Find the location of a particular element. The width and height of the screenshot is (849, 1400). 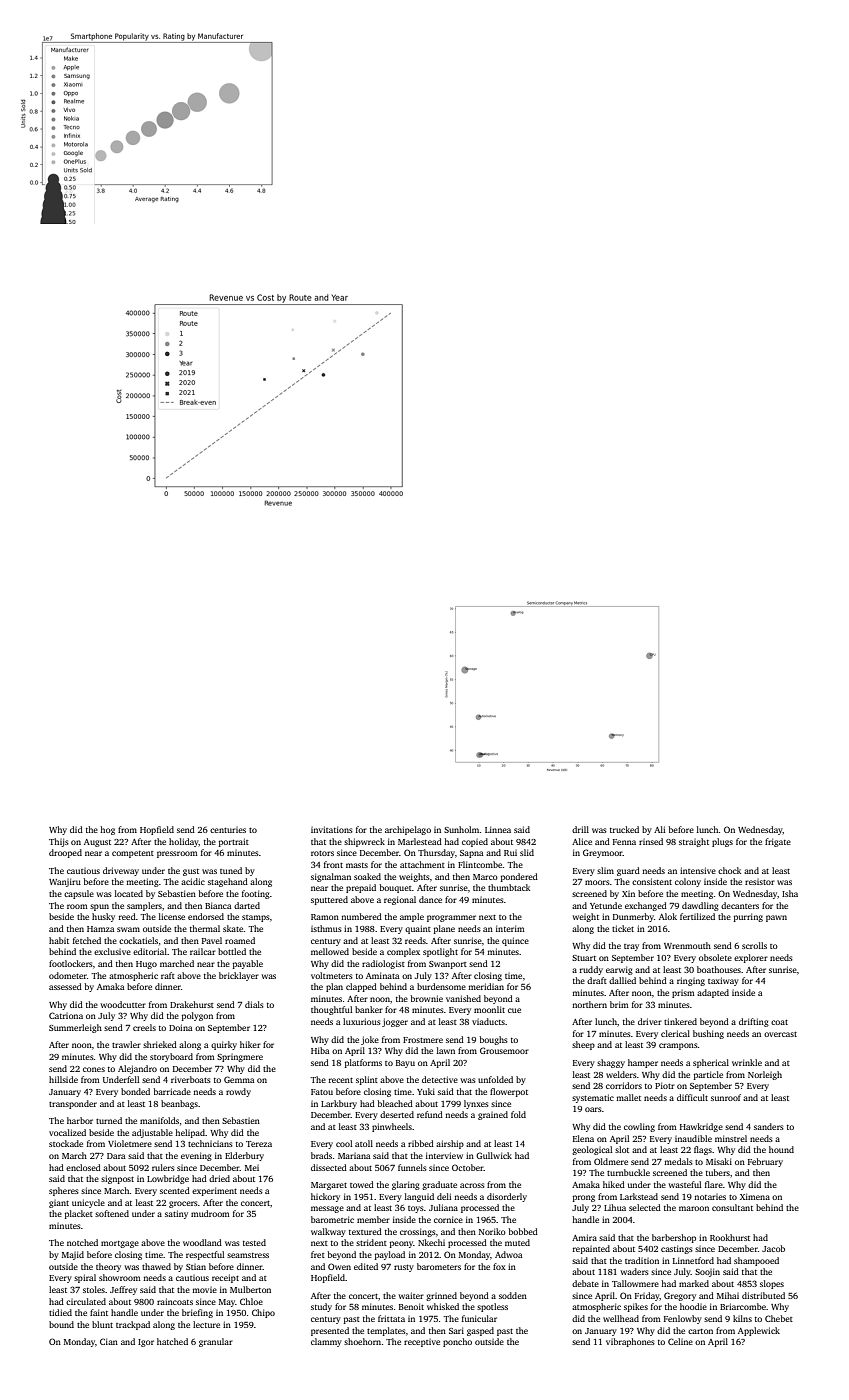

Owen is located at coordinates (339, 1266).
